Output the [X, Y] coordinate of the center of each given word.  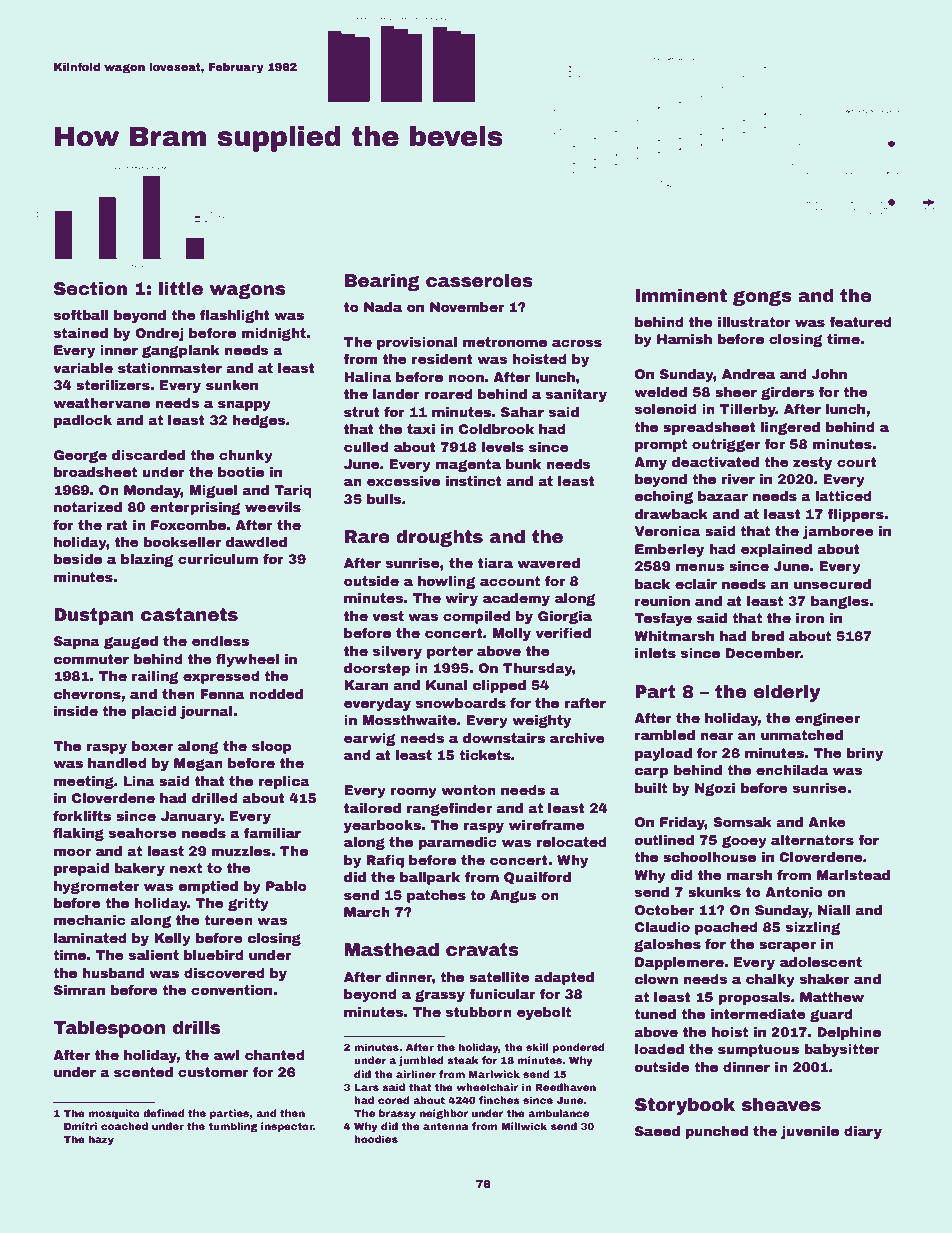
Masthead [391, 950]
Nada [383, 307]
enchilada [792, 770]
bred [767, 636]
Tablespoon [109, 1029]
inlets [655, 653]
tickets [485, 755]
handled [117, 763]
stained [81, 333]
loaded [659, 1049]
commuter [91, 659]
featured [860, 322]
